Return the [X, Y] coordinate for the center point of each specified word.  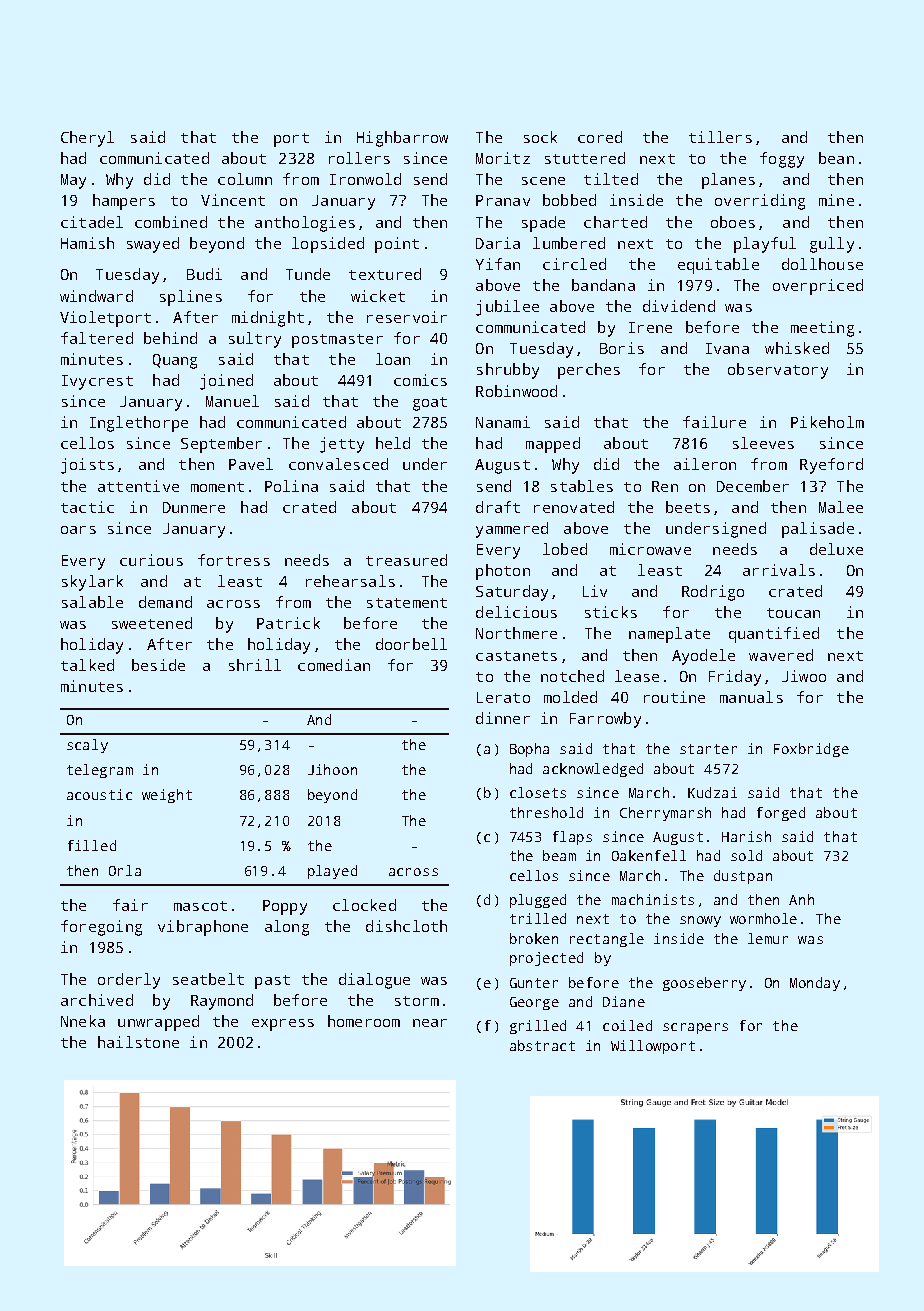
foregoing [101, 928]
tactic [87, 507]
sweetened [152, 623]
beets [688, 507]
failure [714, 422]
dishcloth [406, 926]
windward [96, 296]
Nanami [503, 422]
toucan [793, 613]
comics [420, 380]
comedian [334, 665]
